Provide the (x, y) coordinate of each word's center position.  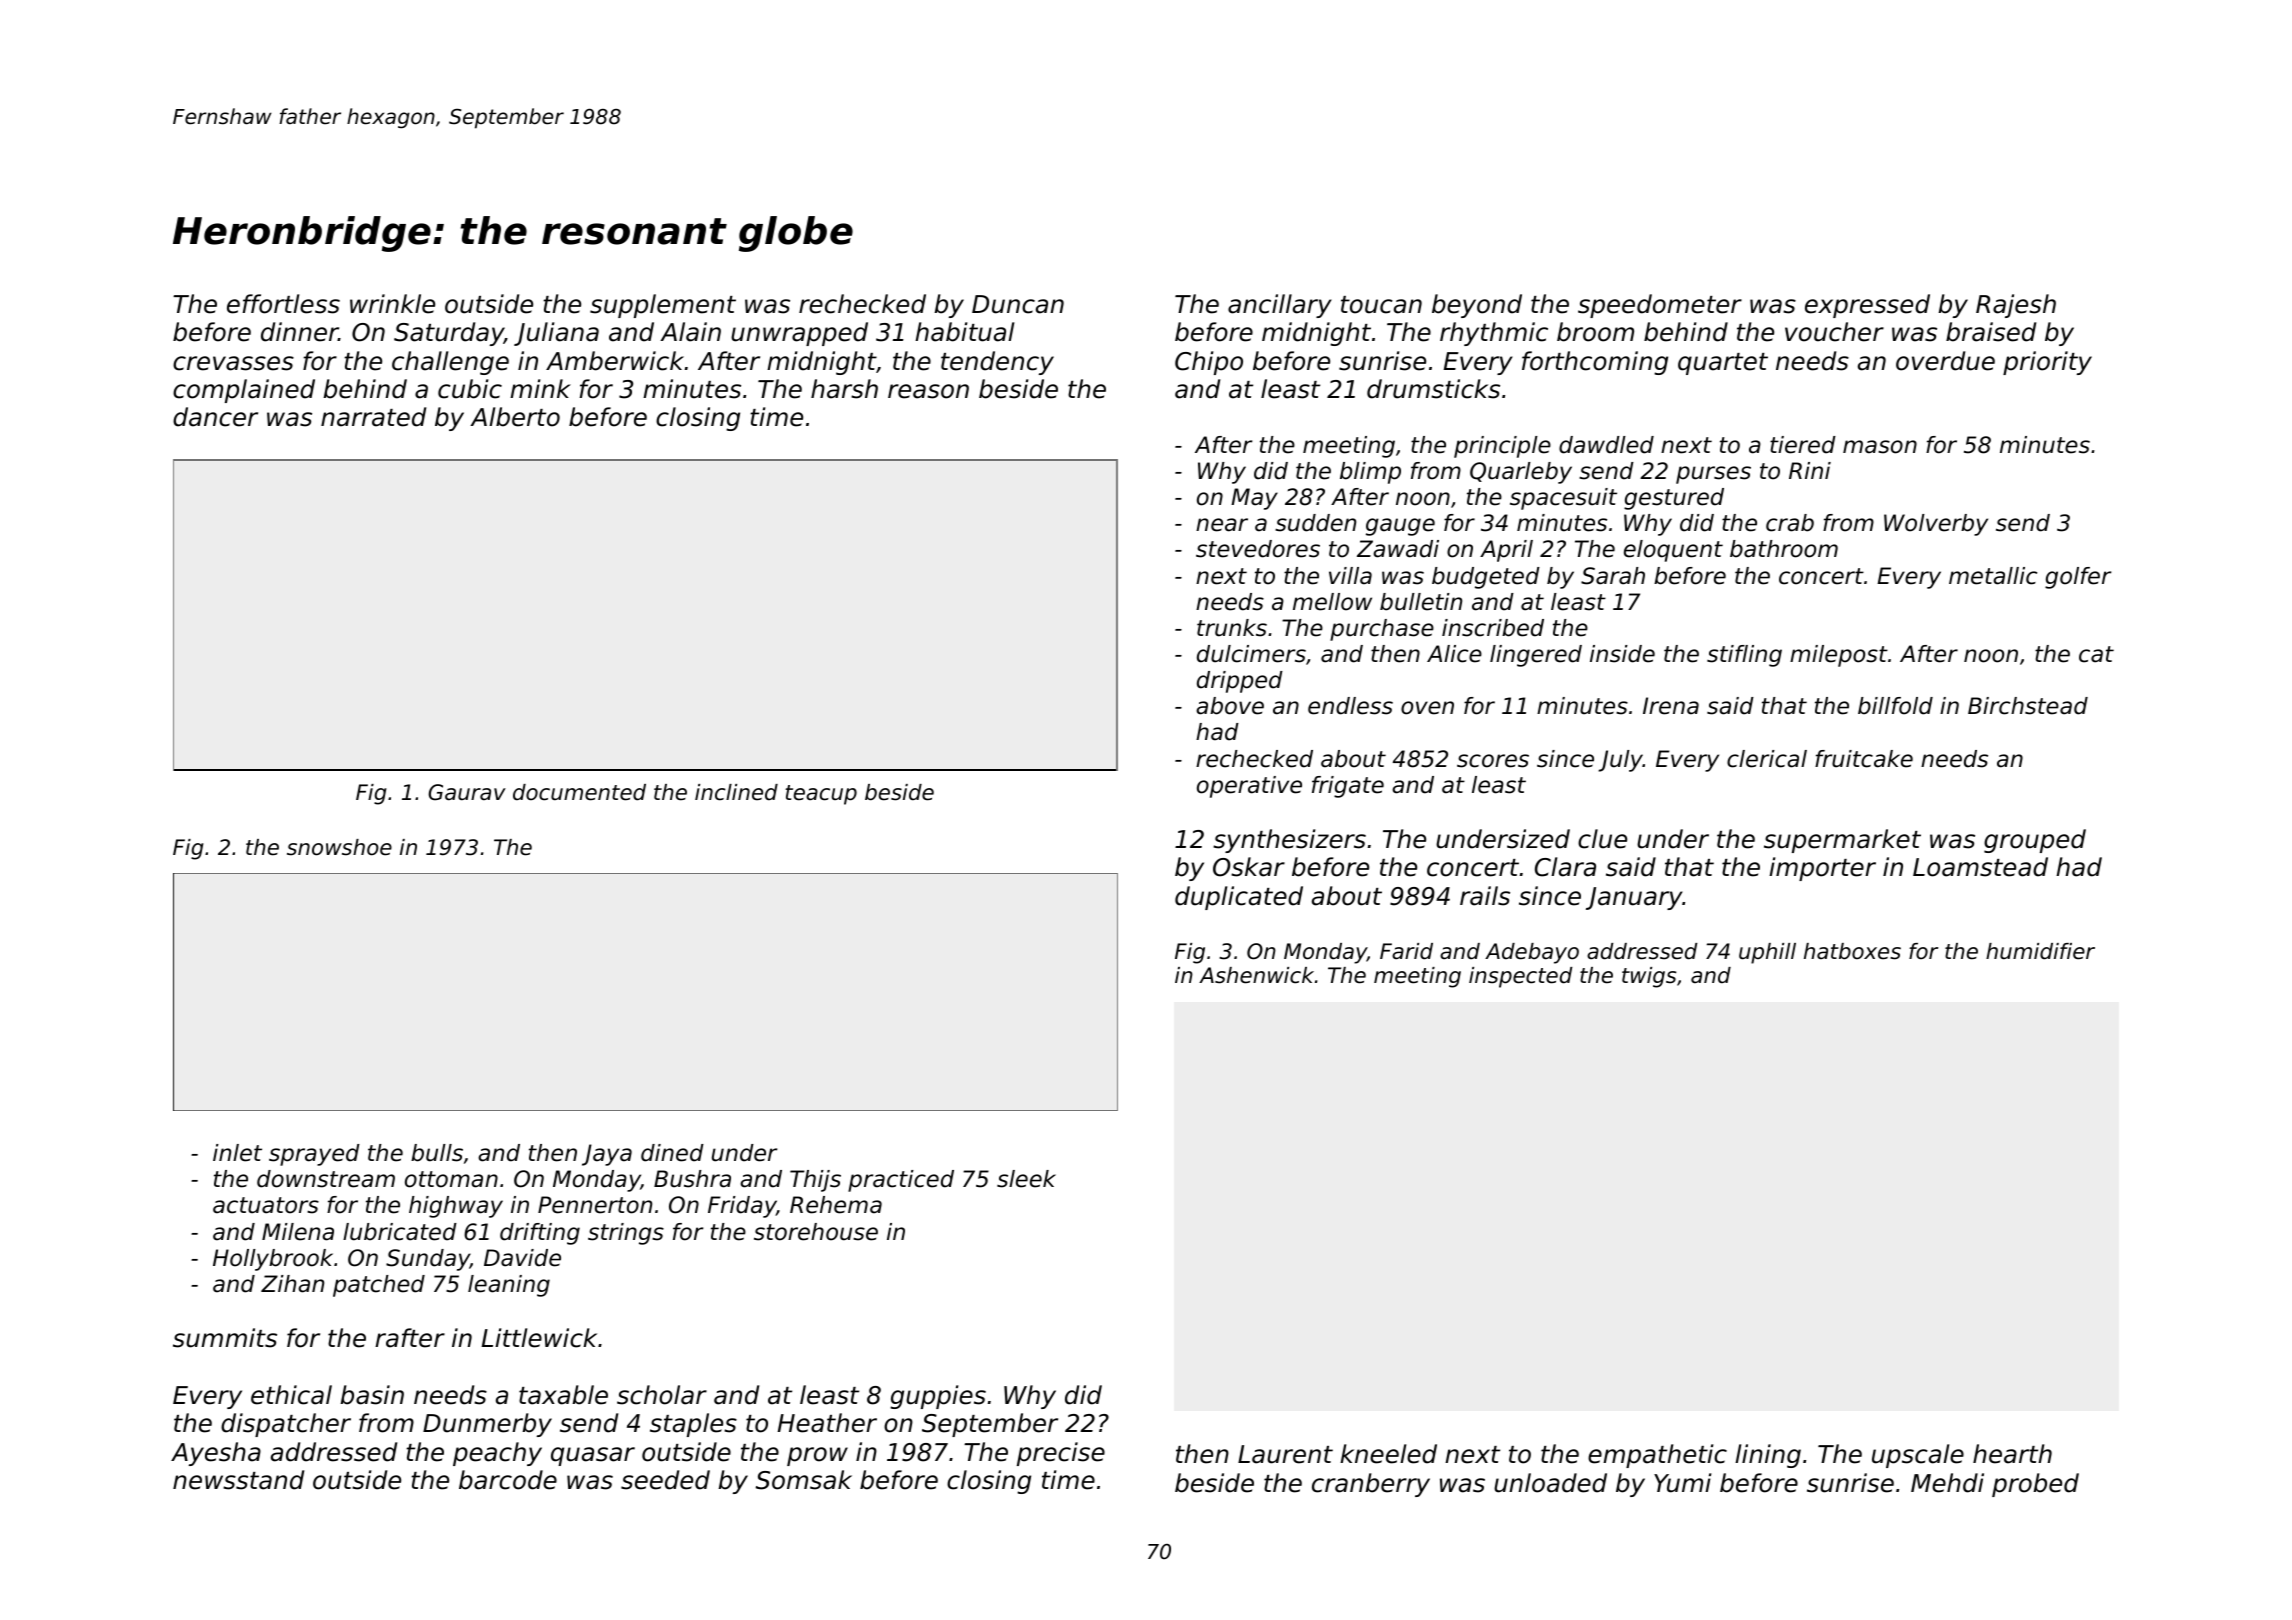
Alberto (515, 417)
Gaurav (467, 792)
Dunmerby (487, 1425)
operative (1249, 787)
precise (1061, 1454)
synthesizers (1289, 841)
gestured (1674, 499)
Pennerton (595, 1205)
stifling (1744, 656)
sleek (1026, 1179)
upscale (1918, 1456)
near (1222, 525)
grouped (2035, 841)
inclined (736, 792)
